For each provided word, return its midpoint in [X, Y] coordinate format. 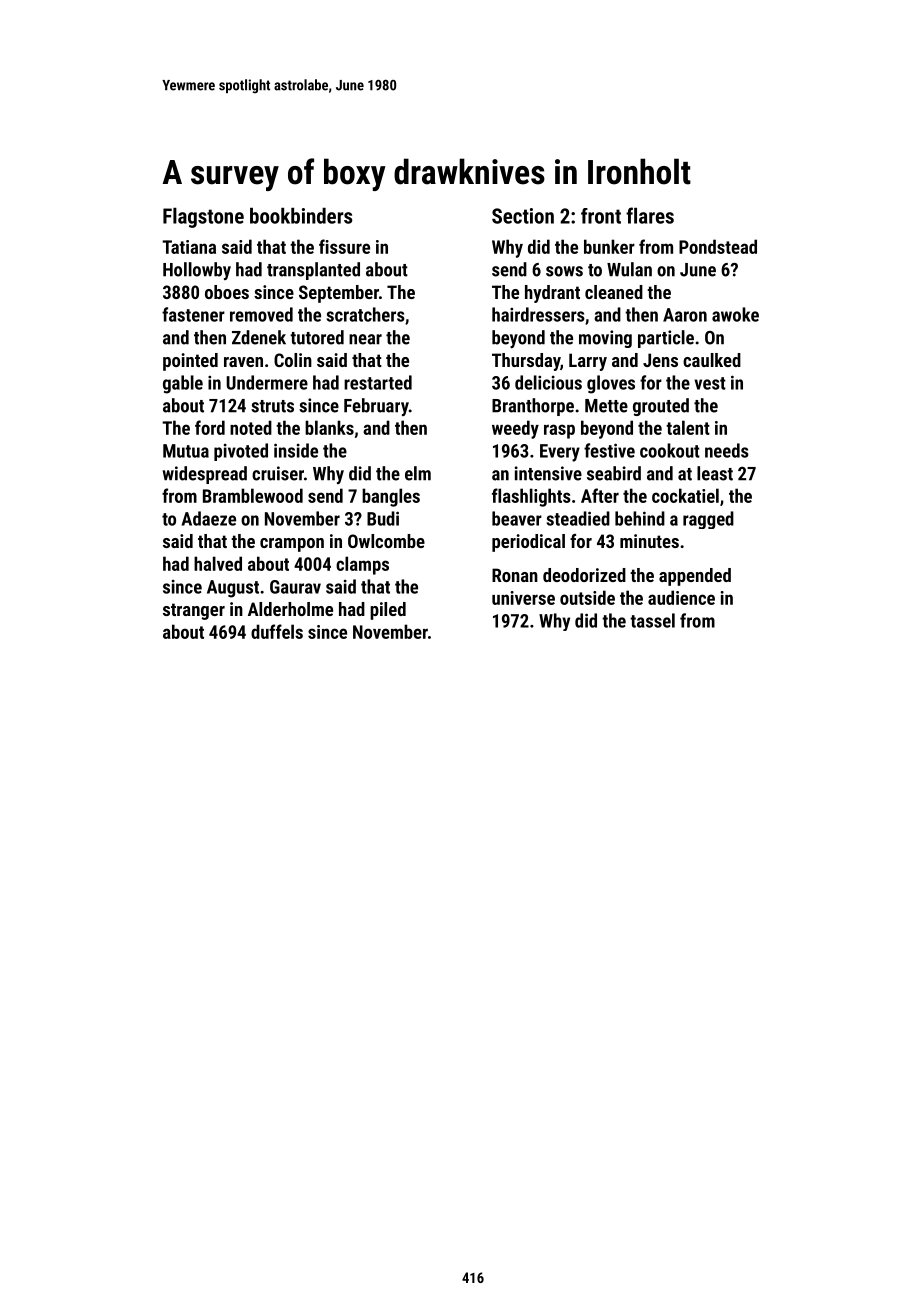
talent [688, 427]
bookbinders [301, 216]
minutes [649, 541]
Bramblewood [253, 495]
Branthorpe [533, 407]
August [233, 589]
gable [183, 384]
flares [650, 215]
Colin [293, 360]
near [365, 339]
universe [523, 598]
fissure [344, 246]
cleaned [614, 292]
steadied [578, 518]
